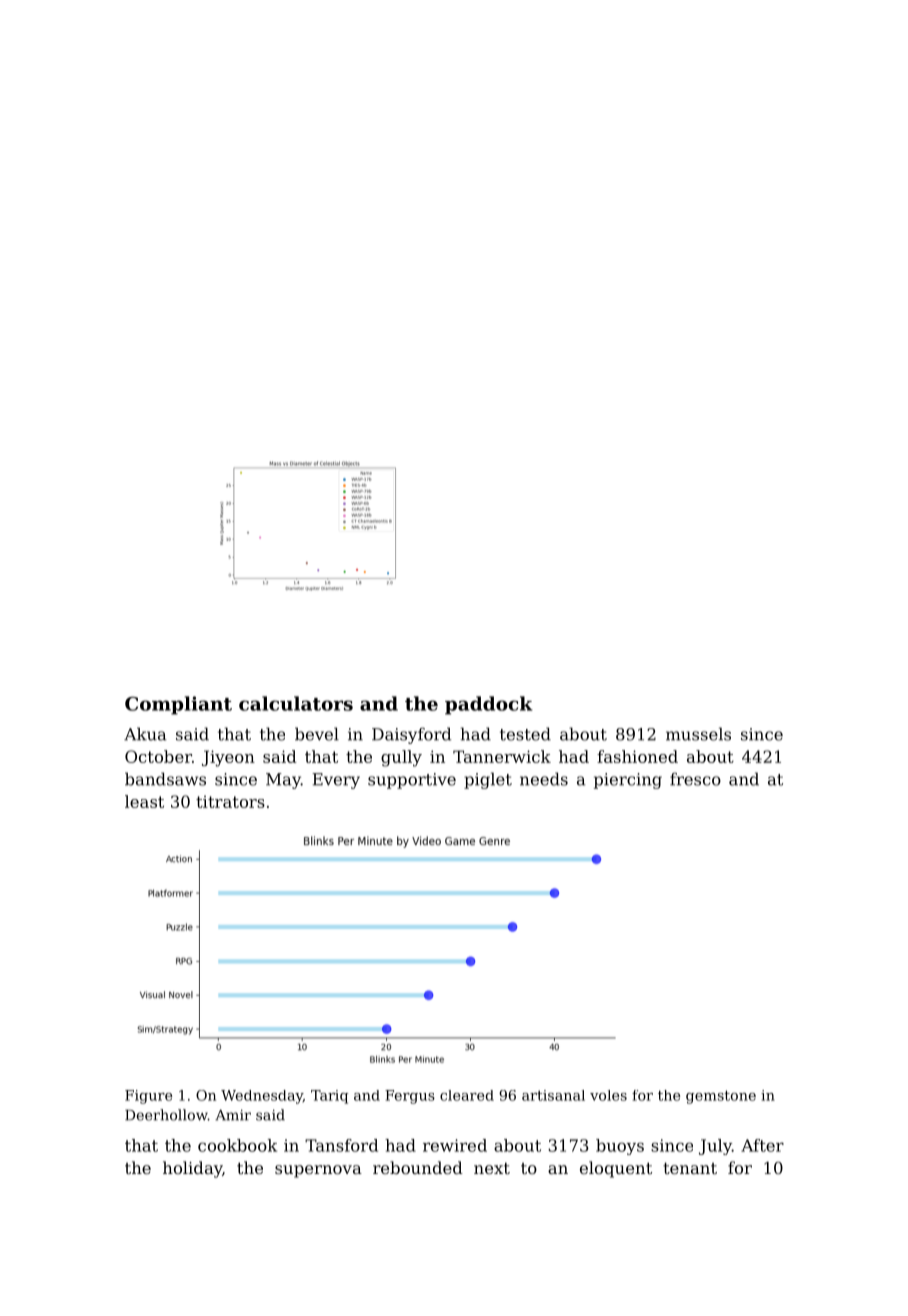 Image resolution: width=908 pixels, height=1316 pixels. What do you see at coordinates (762, 1145) in the image?
I see `After` at bounding box center [762, 1145].
